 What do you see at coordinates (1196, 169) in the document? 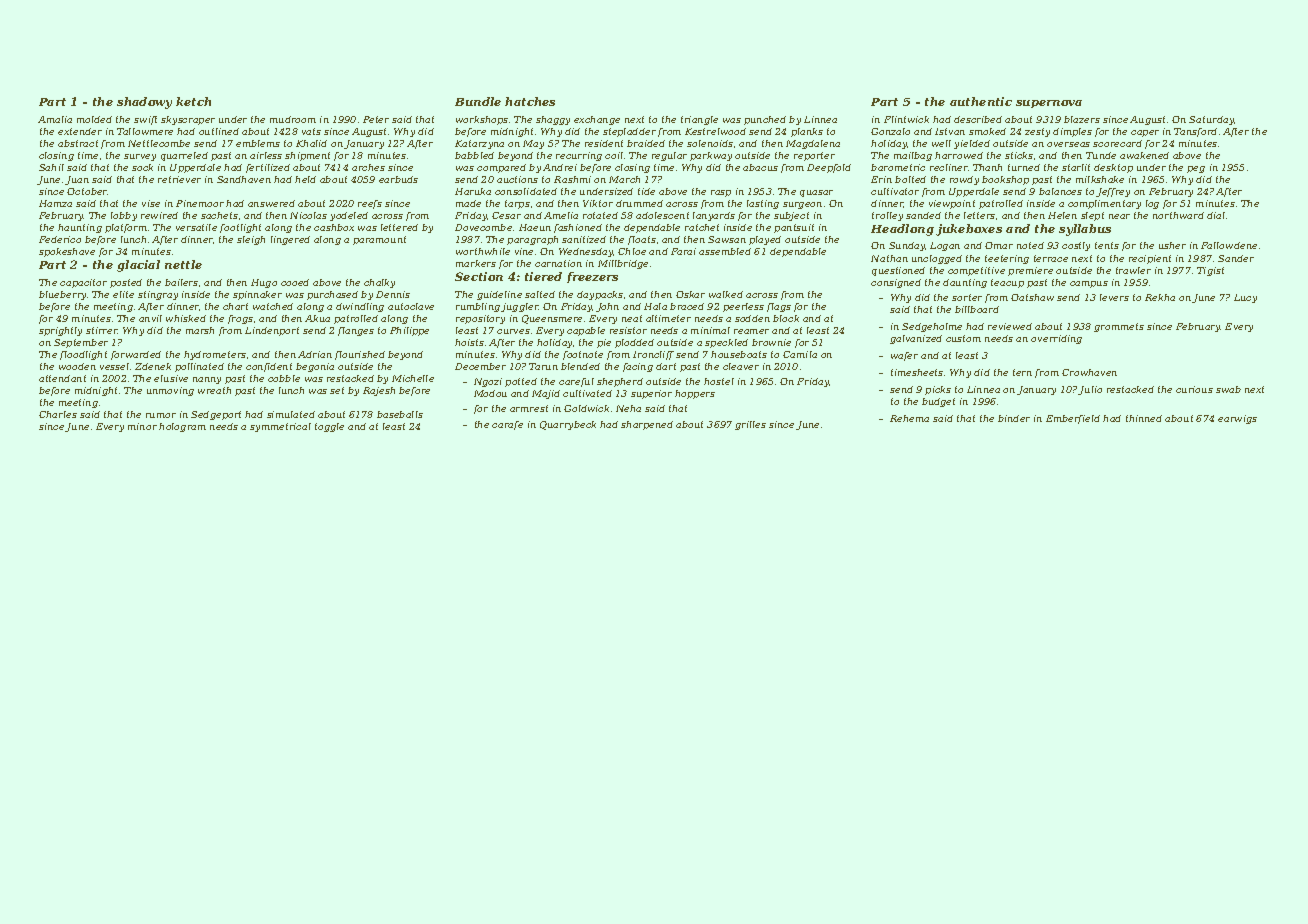
I see `peg` at bounding box center [1196, 169].
